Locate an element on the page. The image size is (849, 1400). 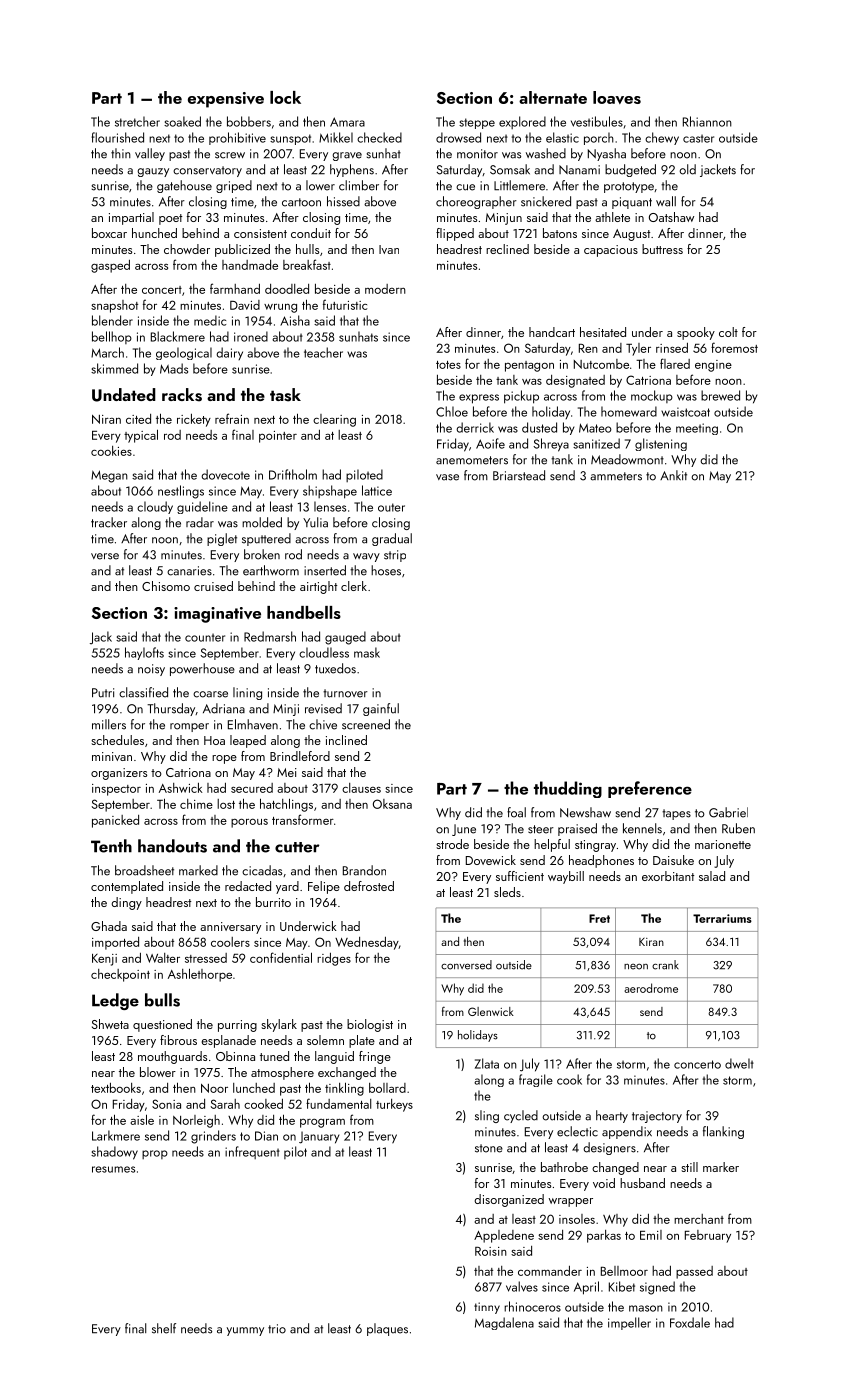
fringe is located at coordinates (375, 1057).
